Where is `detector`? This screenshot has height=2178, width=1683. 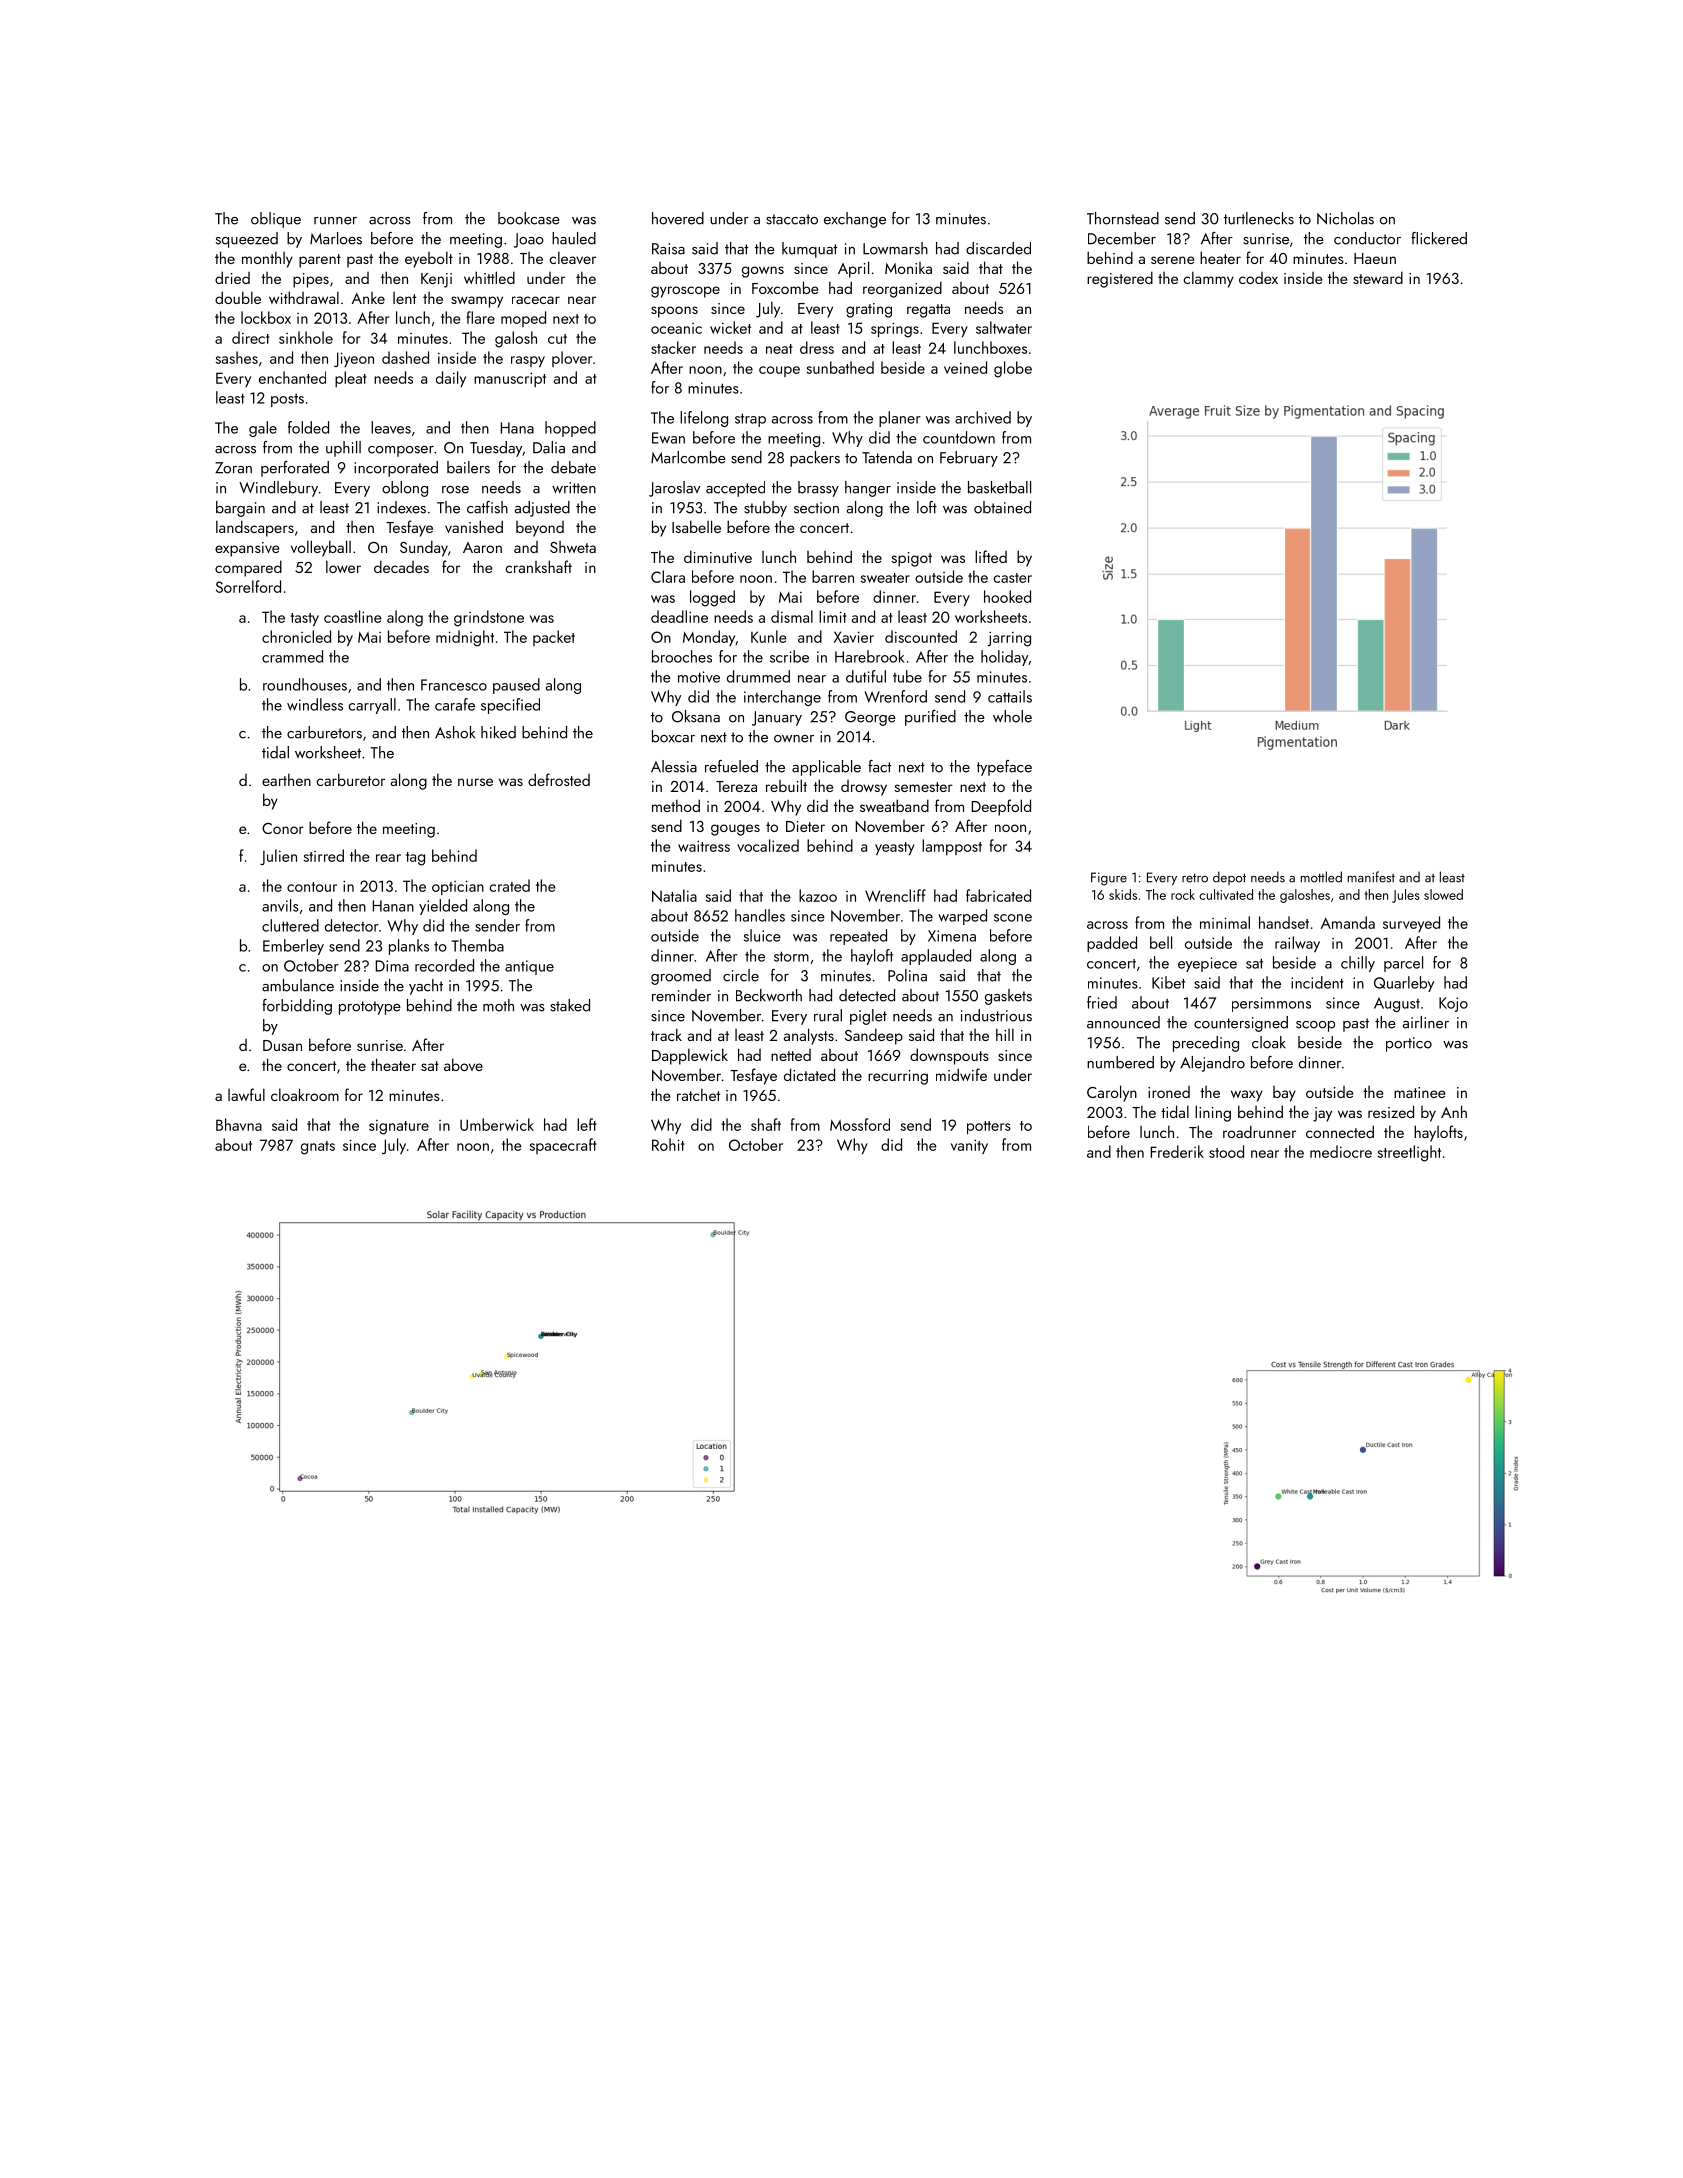 detector is located at coordinates (352, 925).
